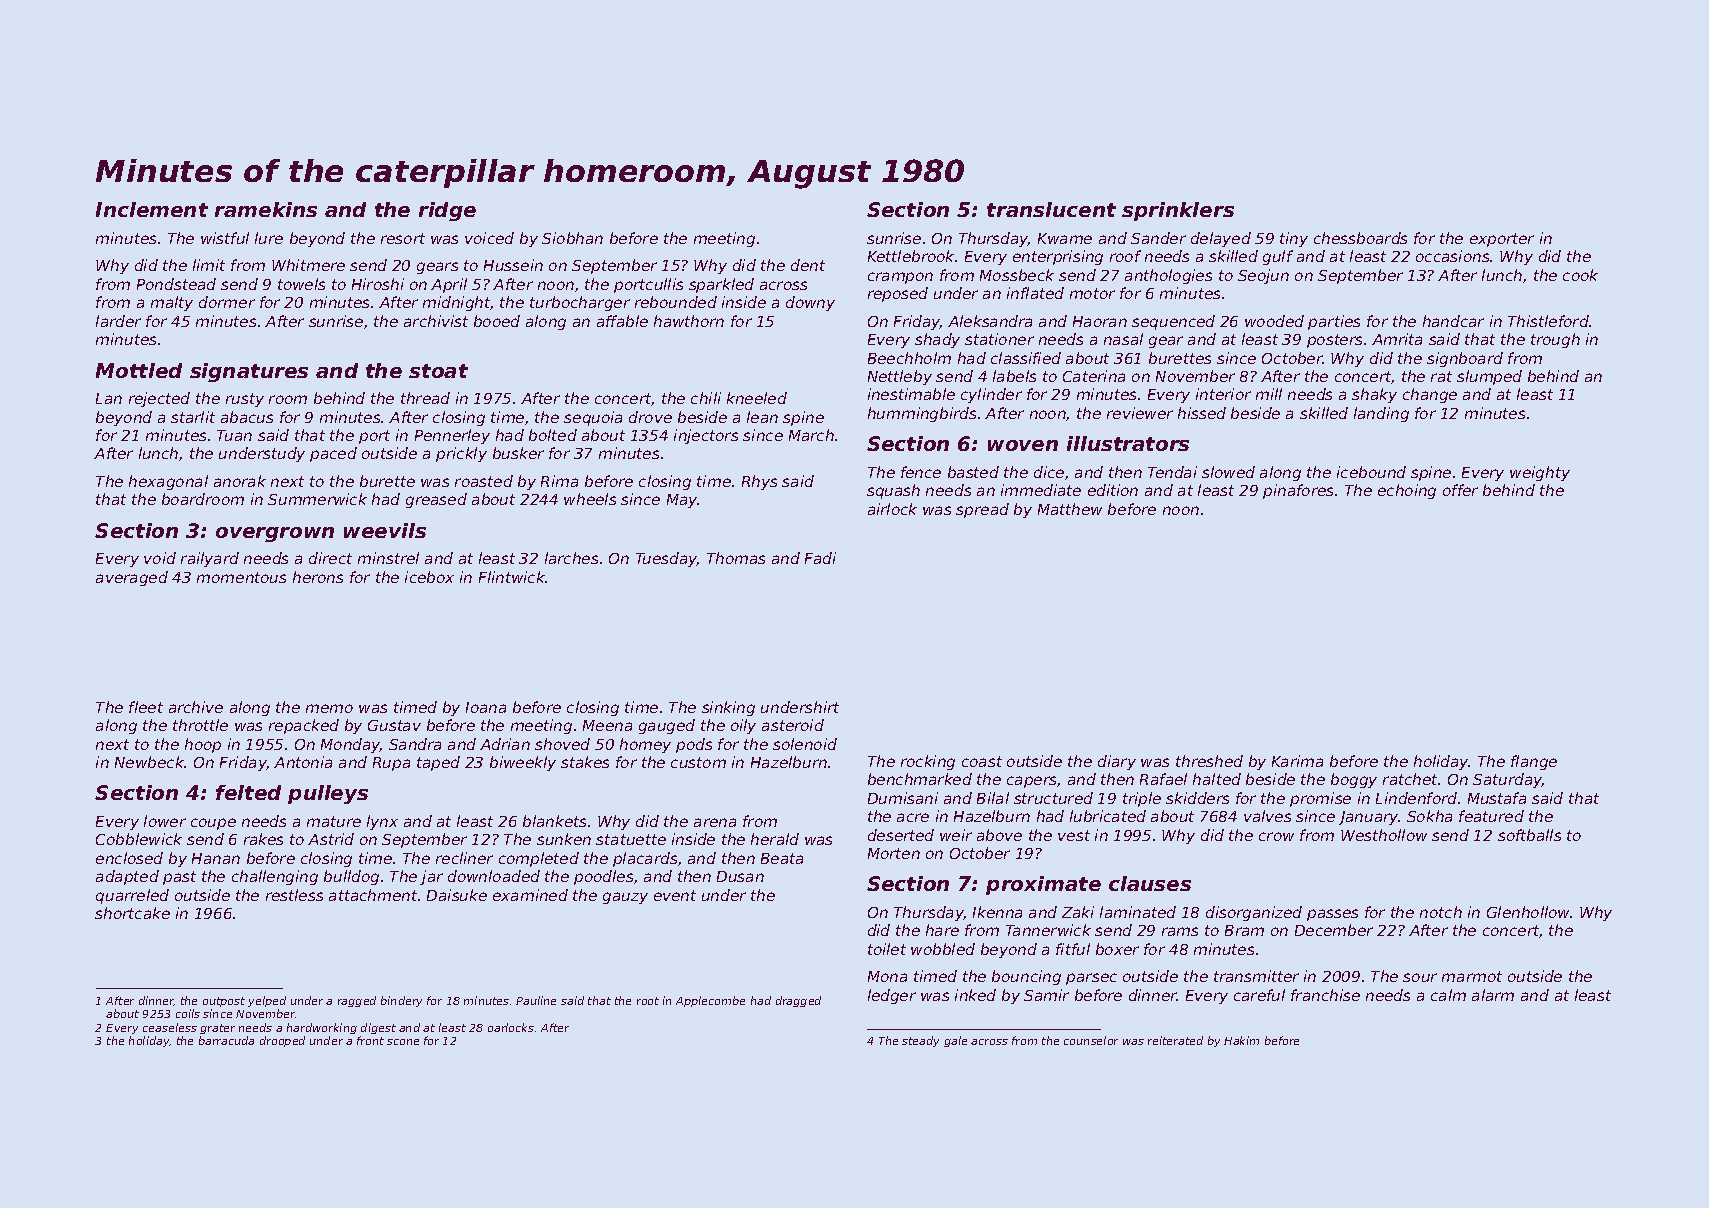  I want to click on notch, so click(1441, 912).
